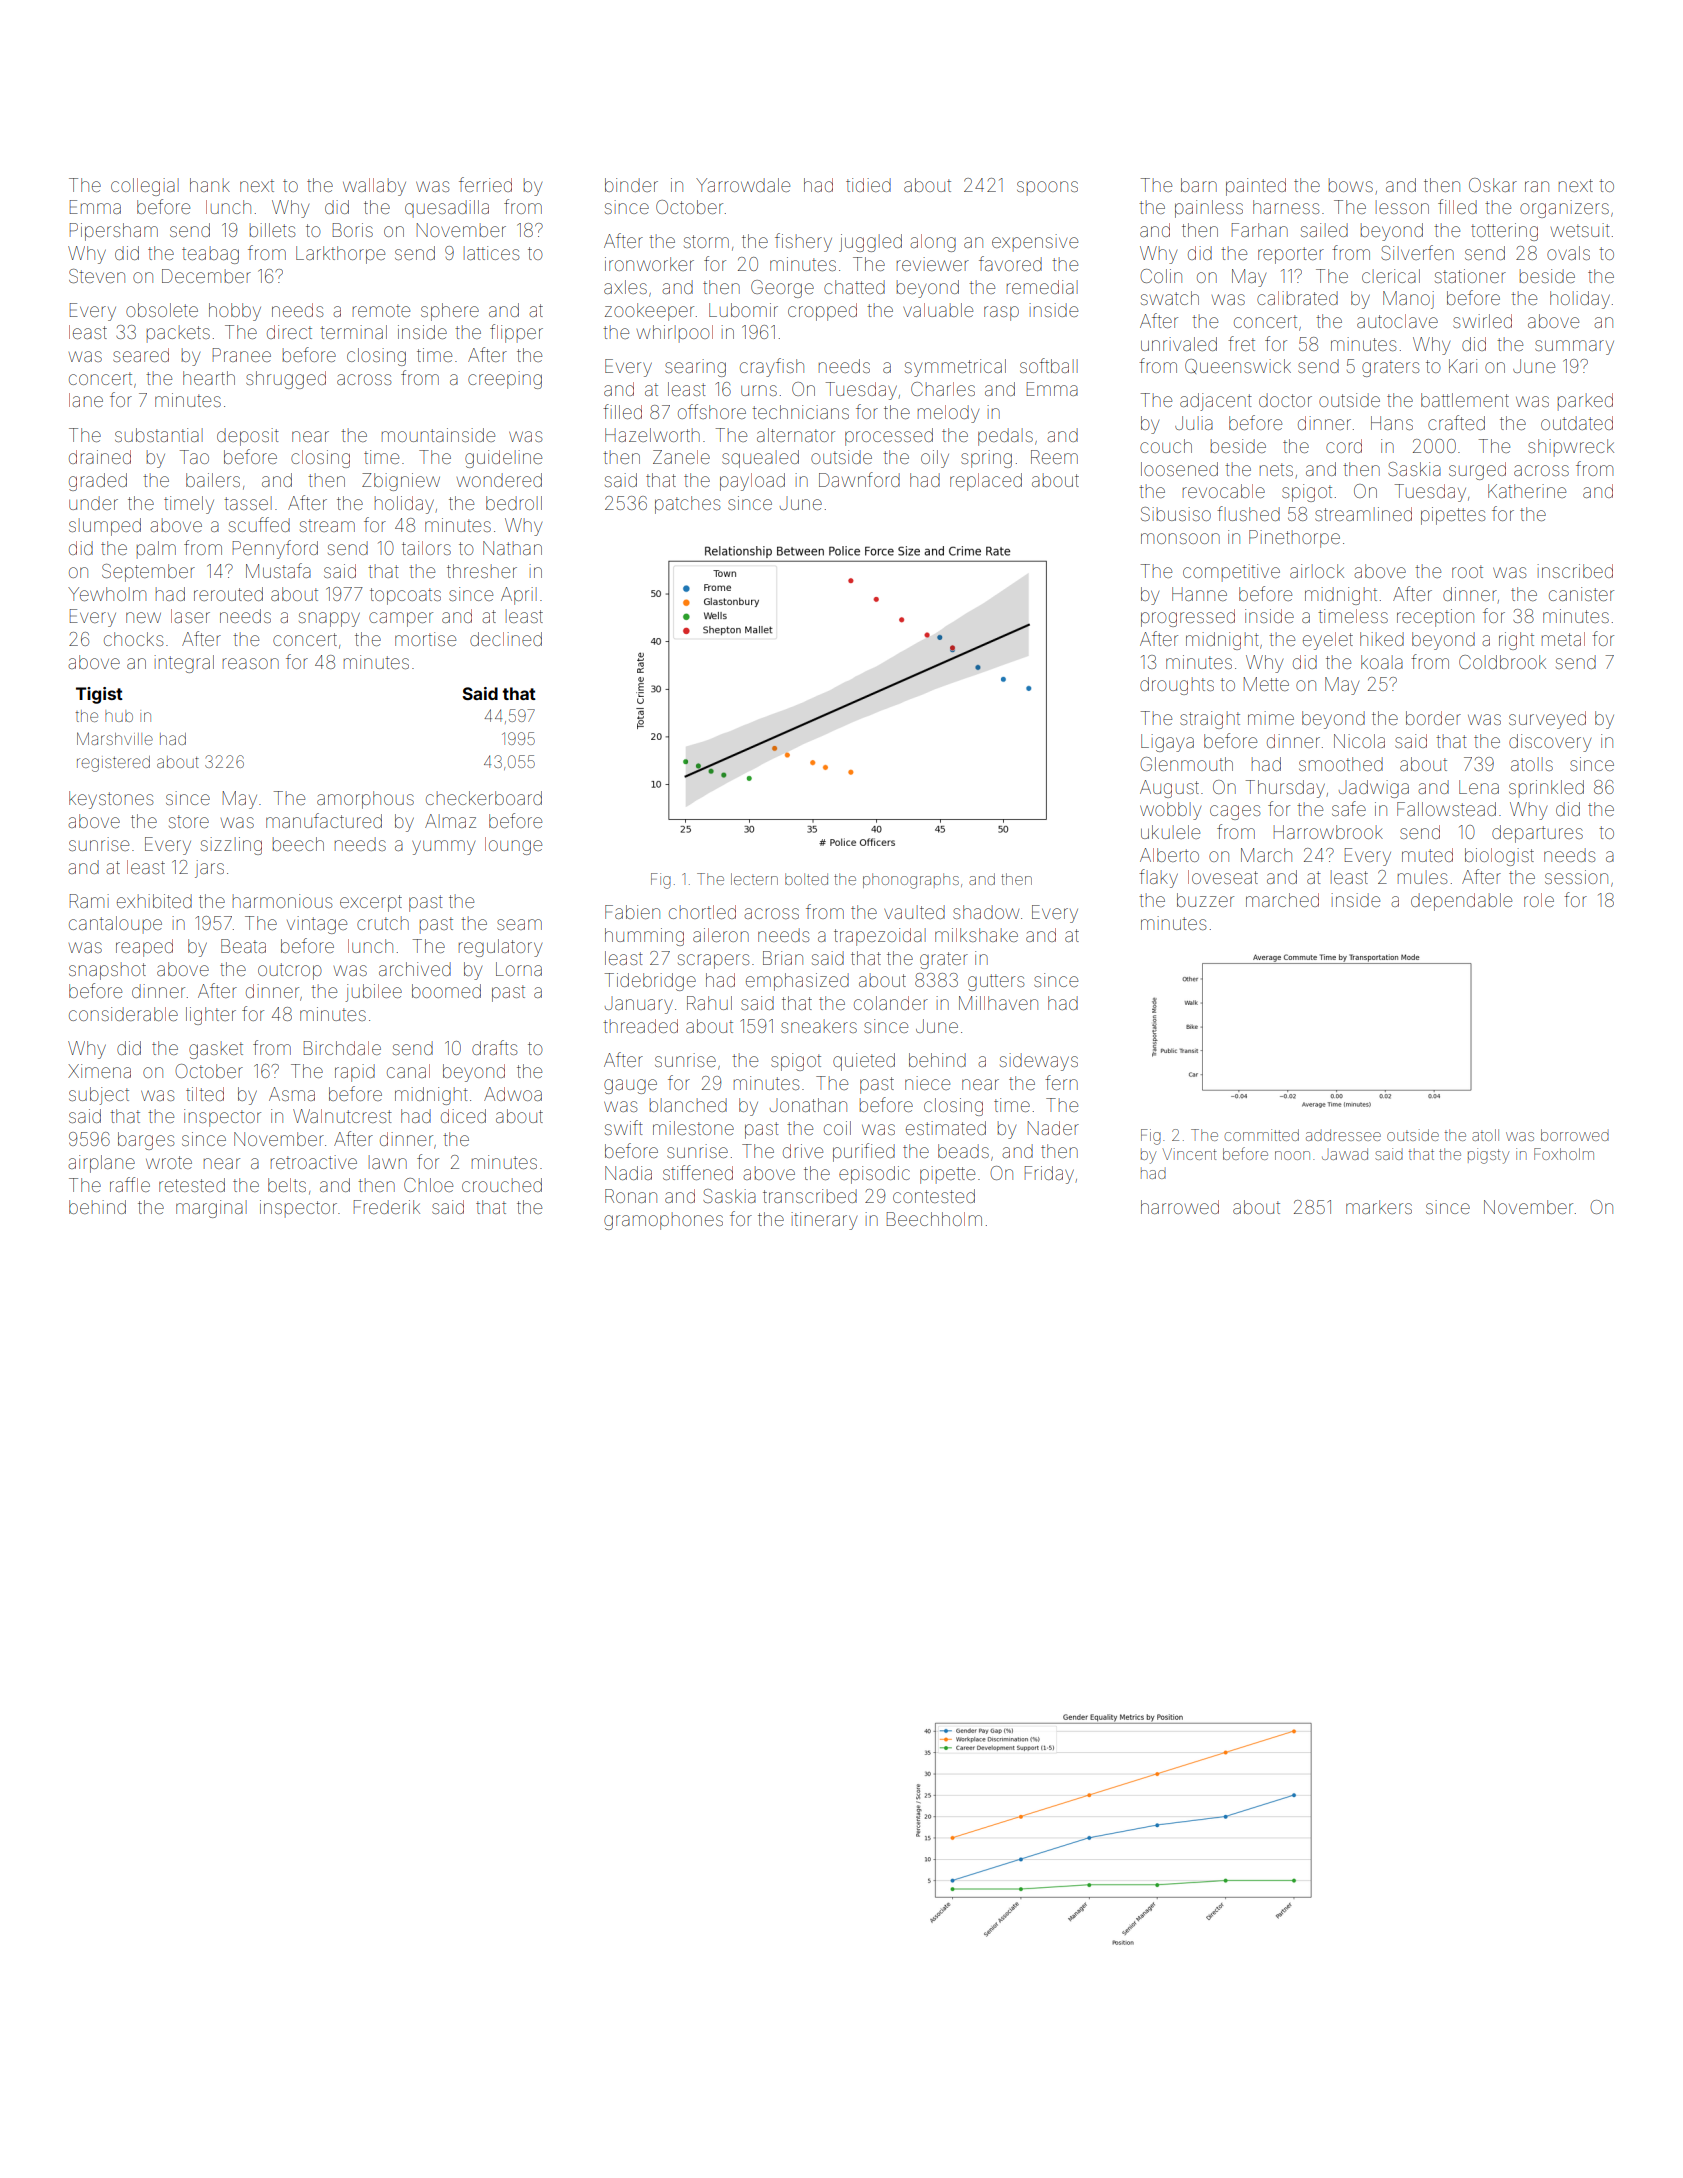 The width and height of the page is (1683, 2178). What do you see at coordinates (1223, 877) in the page?
I see `loveseat` at bounding box center [1223, 877].
